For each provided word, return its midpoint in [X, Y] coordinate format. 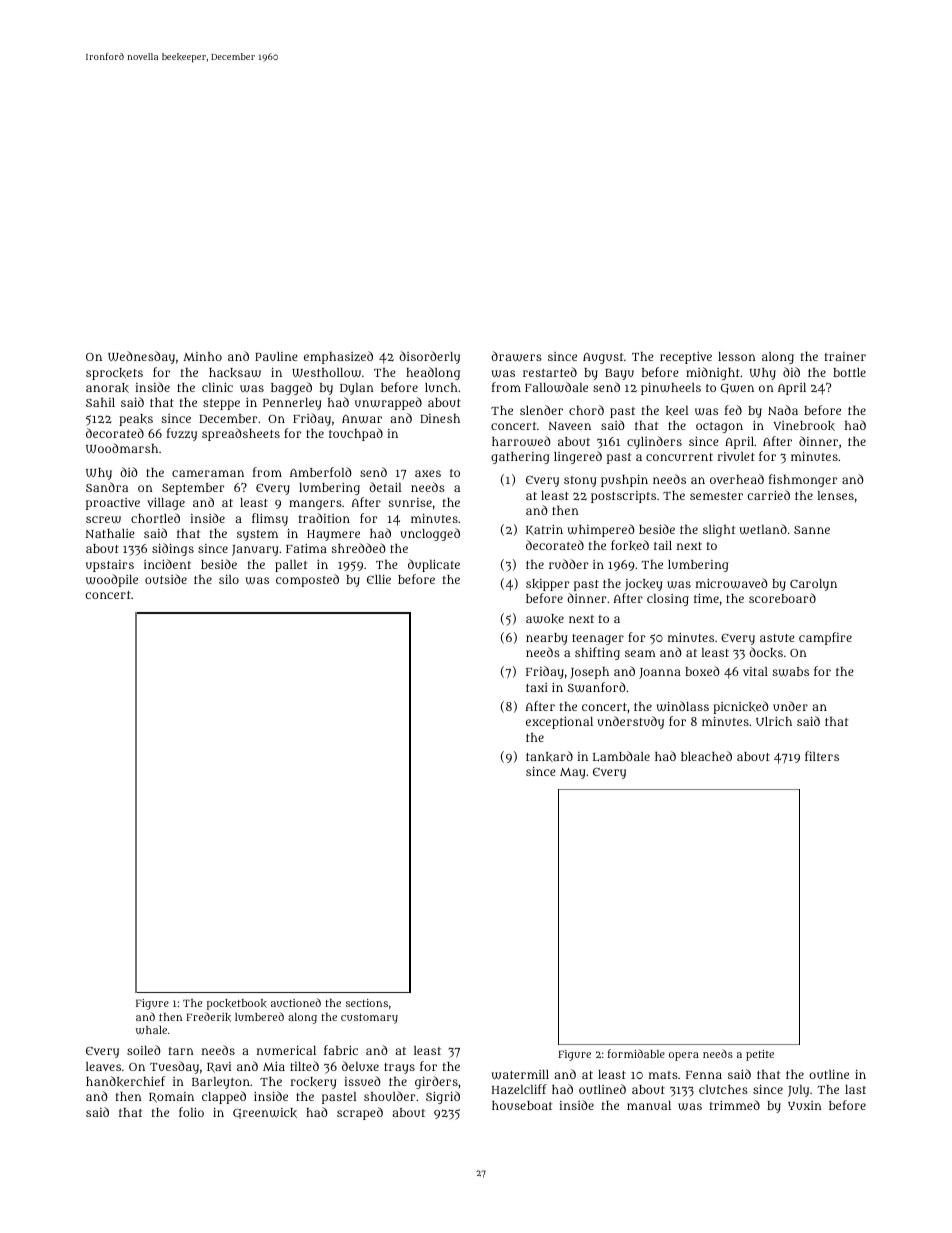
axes [428, 473]
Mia [274, 1066]
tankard [549, 756]
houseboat [522, 1105]
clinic [217, 387]
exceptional [559, 723]
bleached [706, 756]
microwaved [732, 583]
